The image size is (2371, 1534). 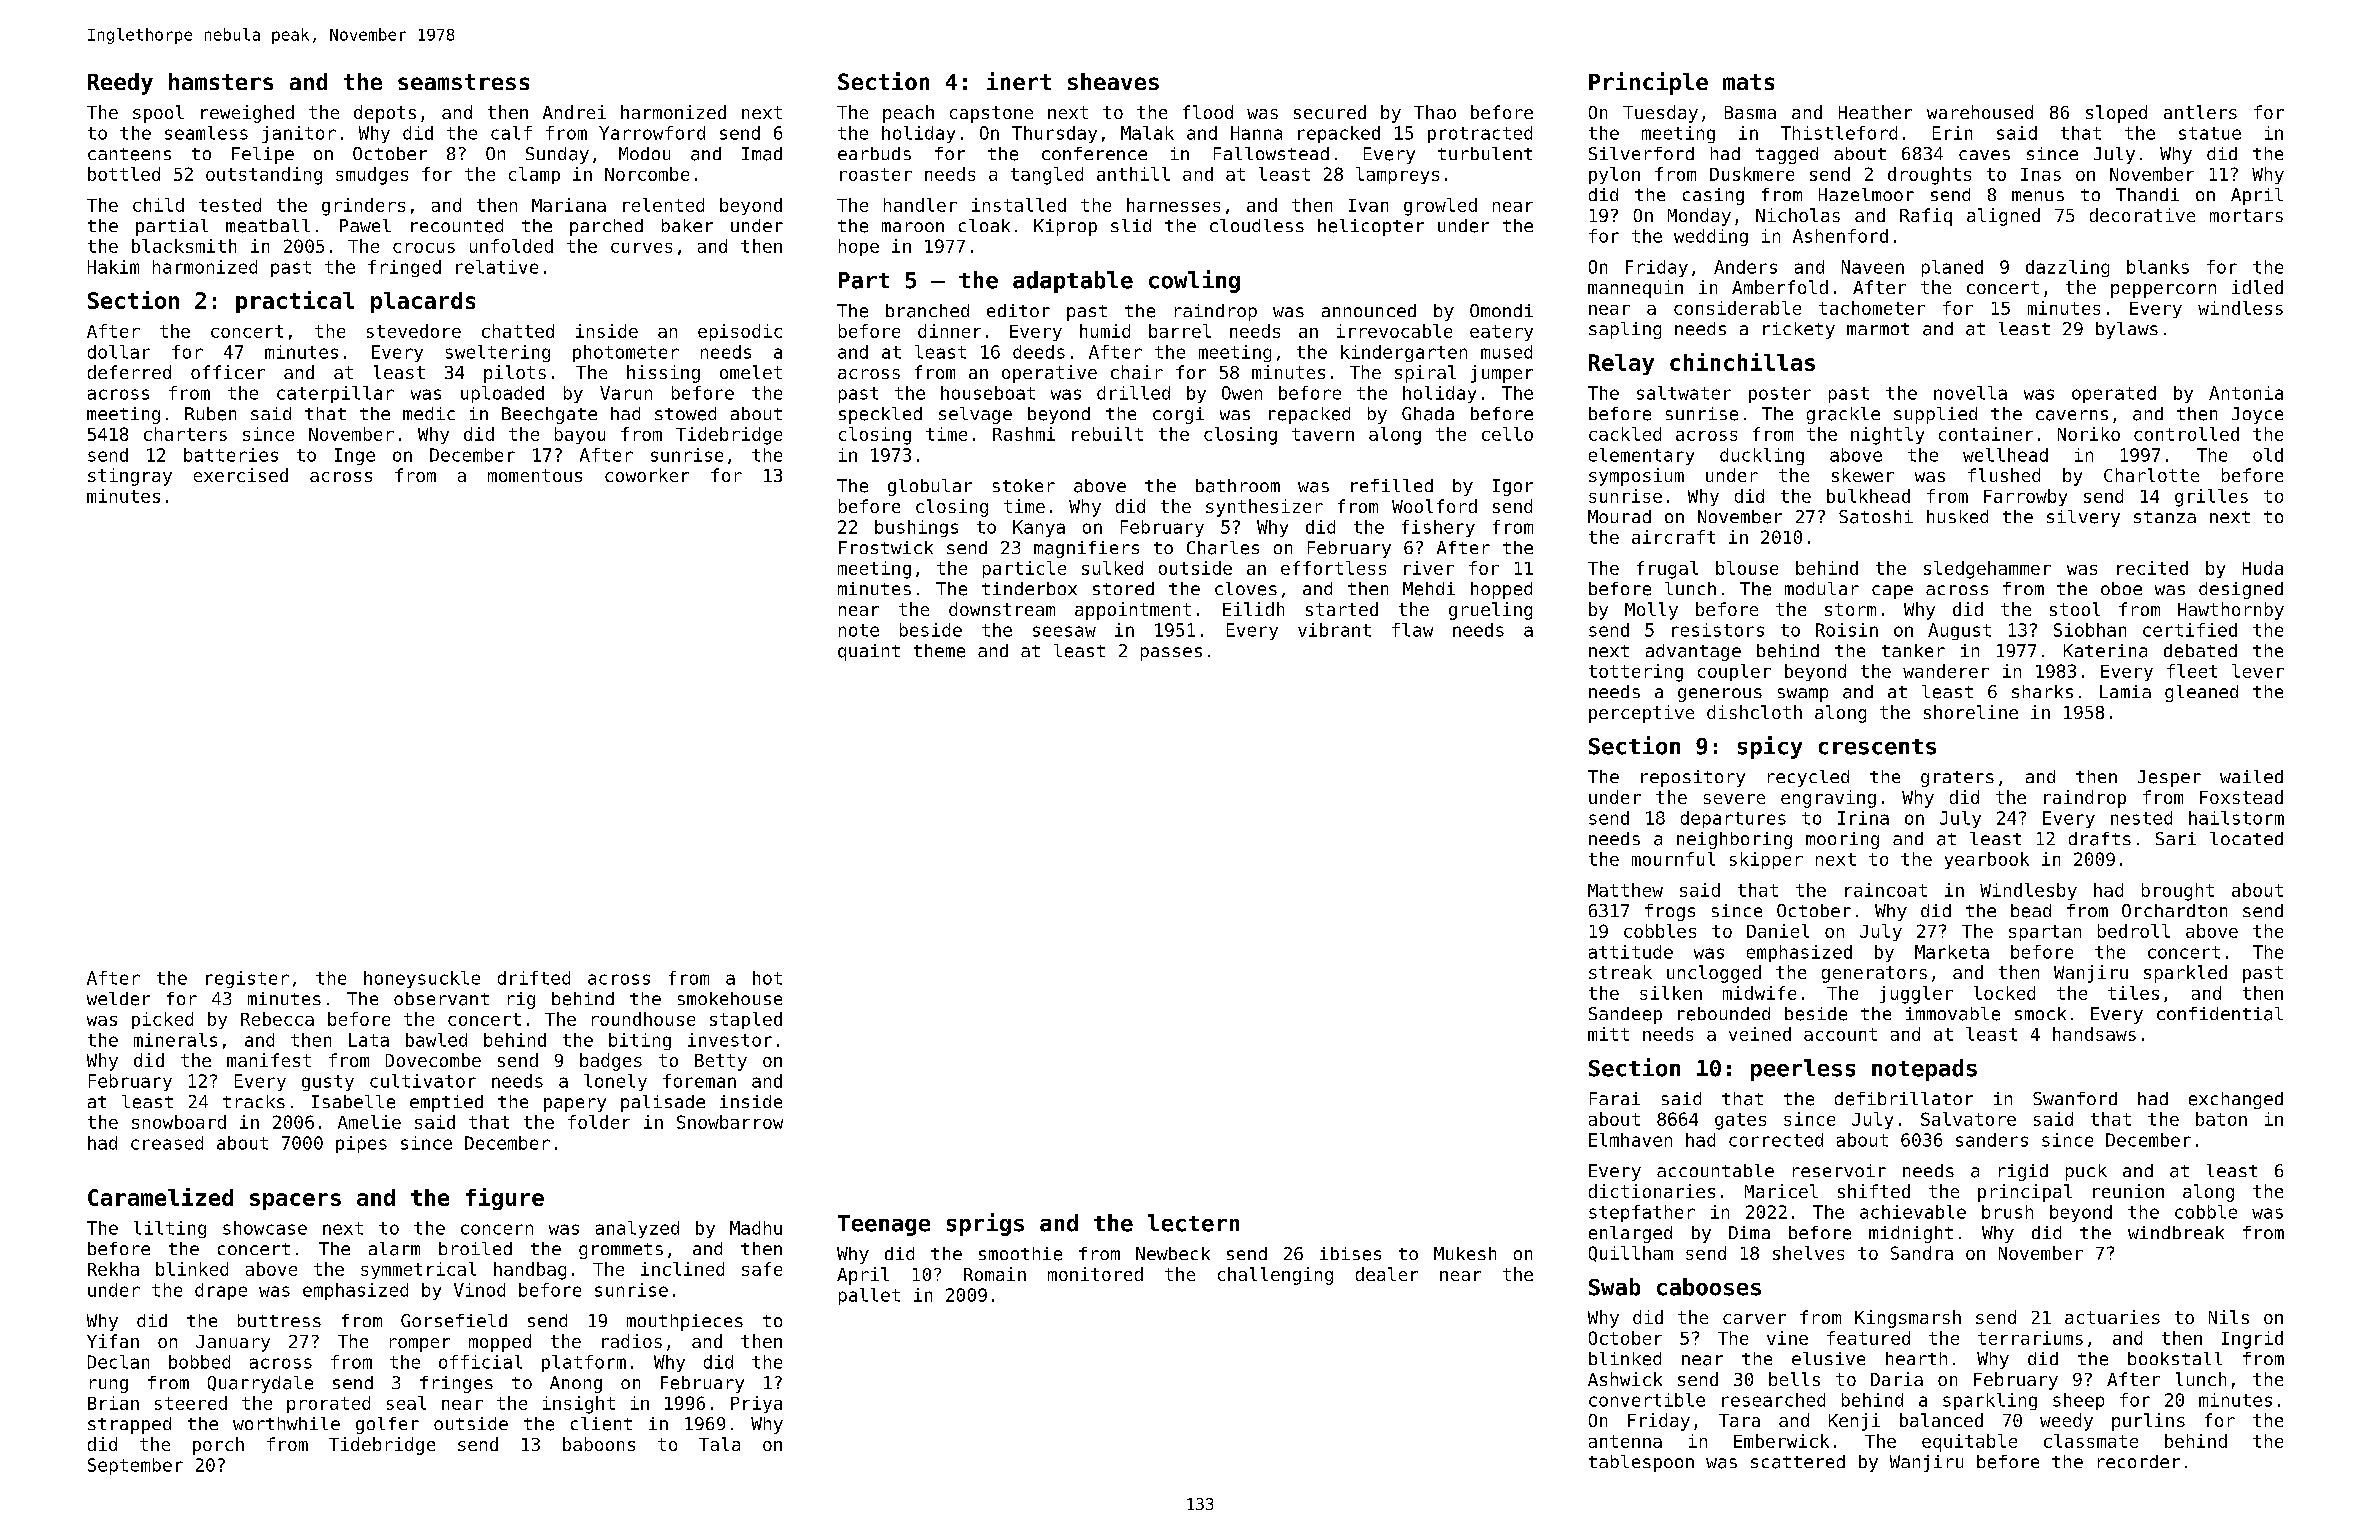 What do you see at coordinates (908, 114) in the document?
I see `peach` at bounding box center [908, 114].
